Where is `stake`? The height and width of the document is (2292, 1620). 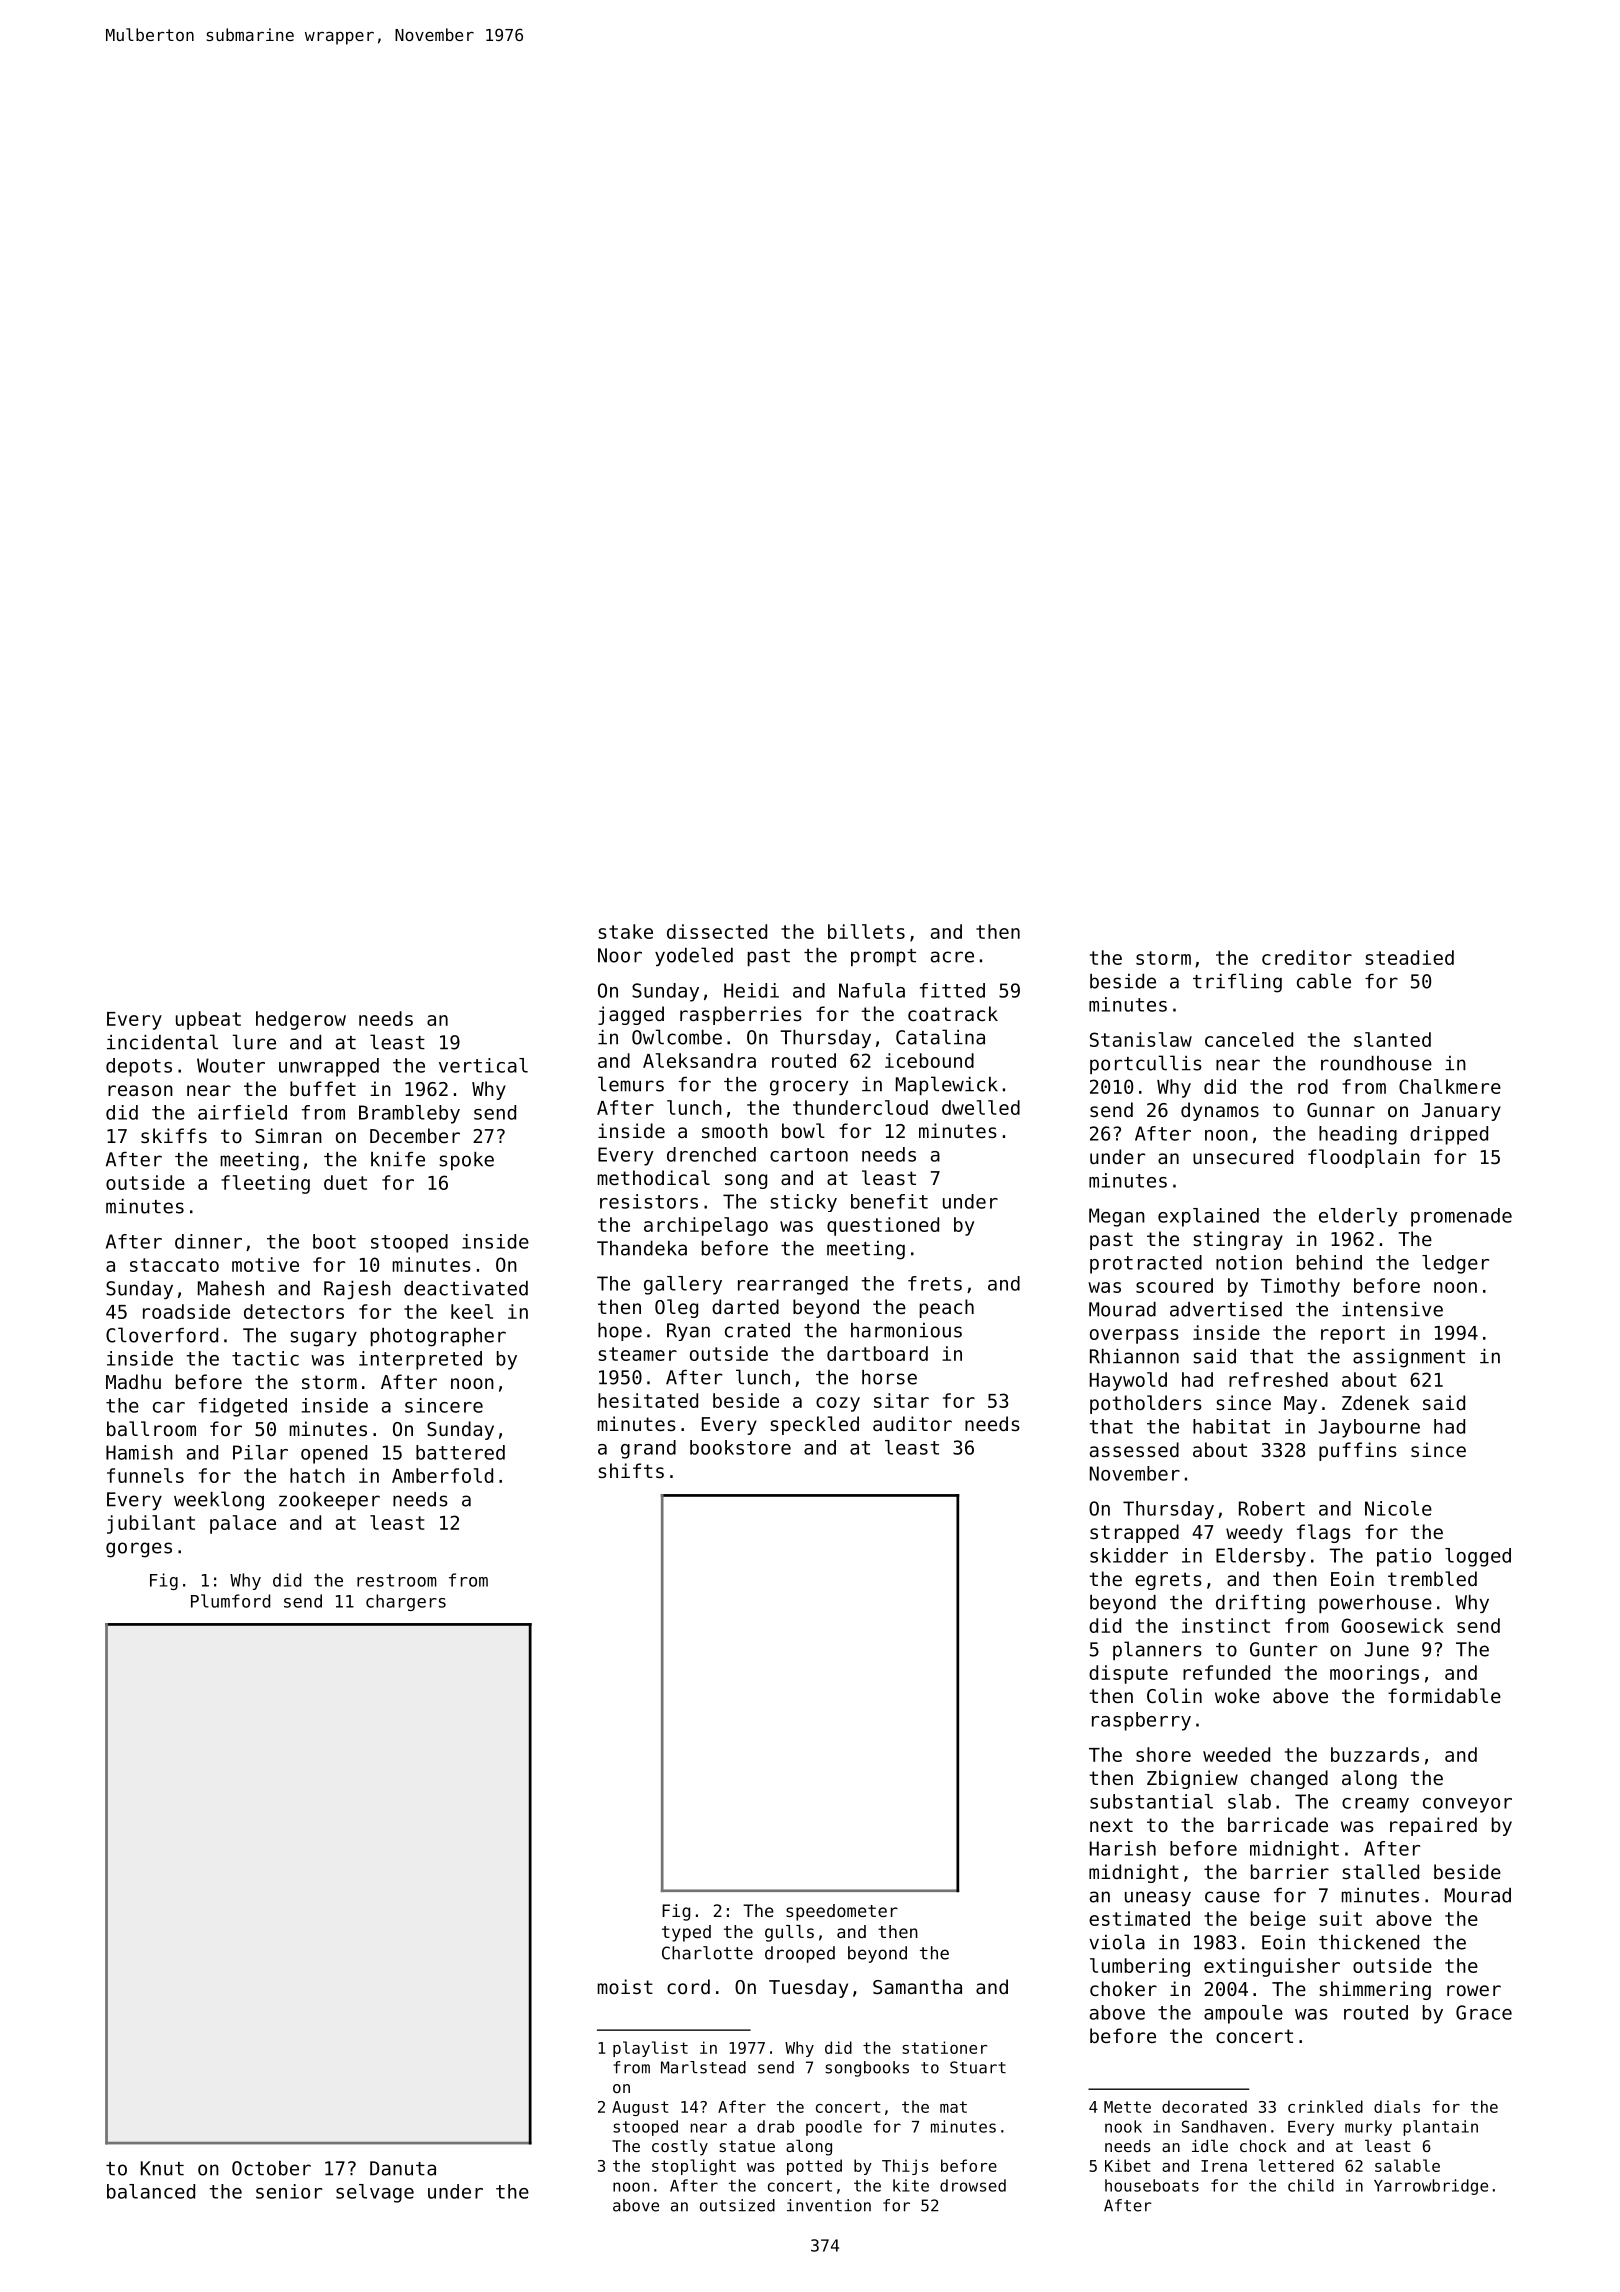
stake is located at coordinates (625, 931).
